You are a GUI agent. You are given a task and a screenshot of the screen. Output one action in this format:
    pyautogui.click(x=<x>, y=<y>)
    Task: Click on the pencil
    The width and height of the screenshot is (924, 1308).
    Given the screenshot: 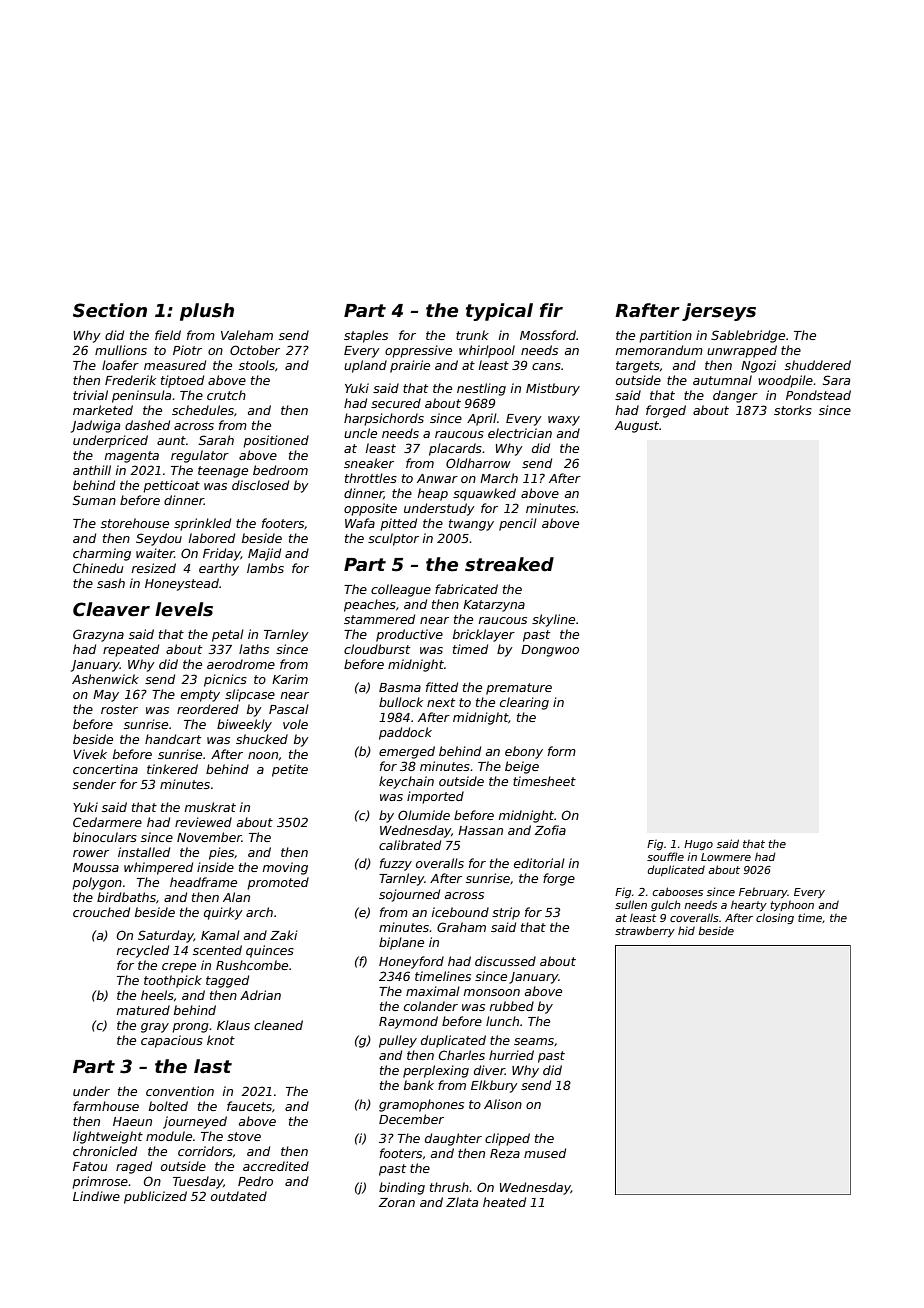 What is the action you would take?
    pyautogui.click(x=518, y=524)
